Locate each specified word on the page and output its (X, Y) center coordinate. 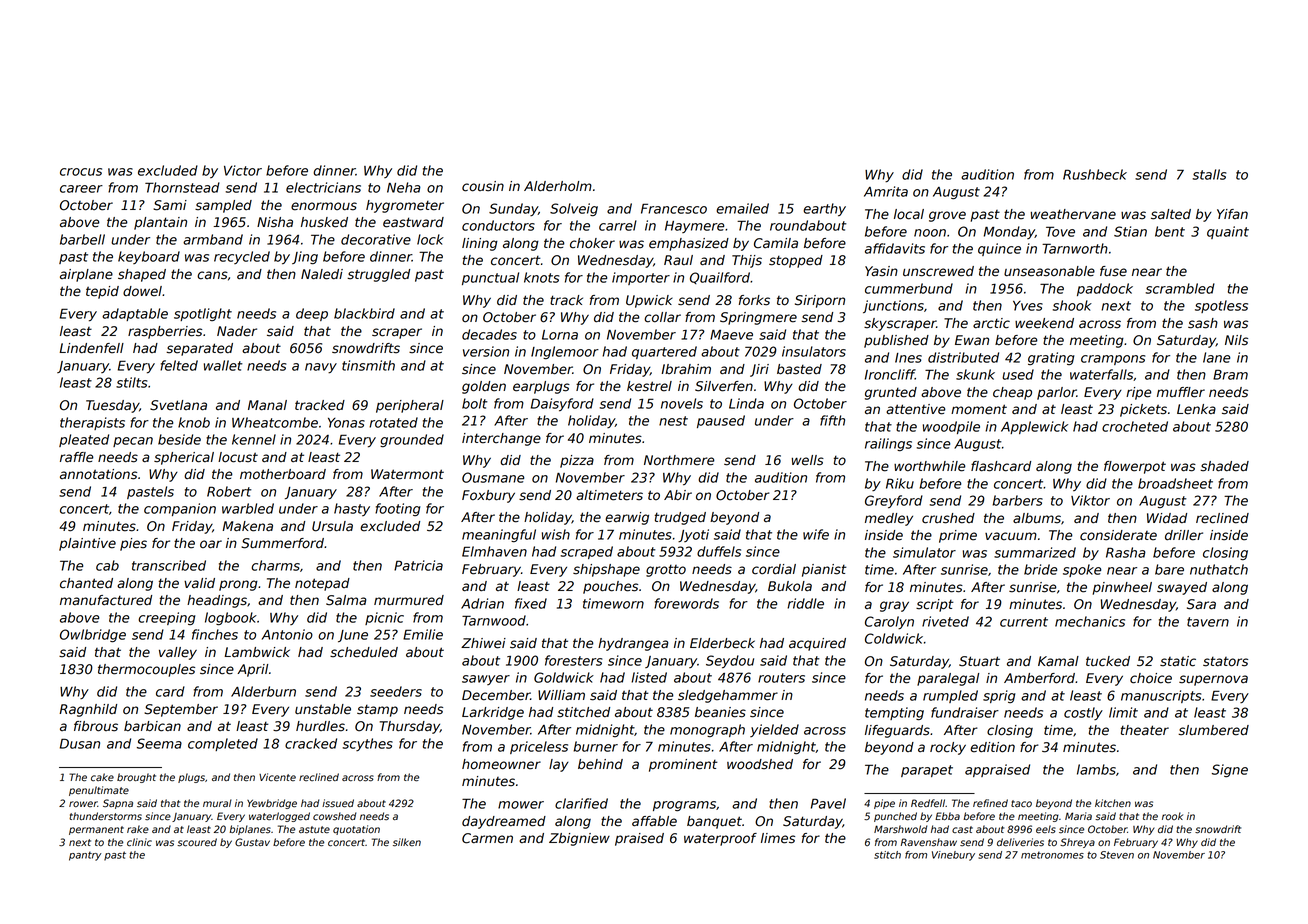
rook (1172, 816)
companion (180, 509)
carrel (618, 225)
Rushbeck (1095, 174)
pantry (85, 856)
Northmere (679, 460)
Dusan (80, 743)
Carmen (487, 838)
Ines (908, 358)
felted (179, 365)
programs (684, 806)
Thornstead (182, 187)
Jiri (759, 370)
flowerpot (1135, 467)
